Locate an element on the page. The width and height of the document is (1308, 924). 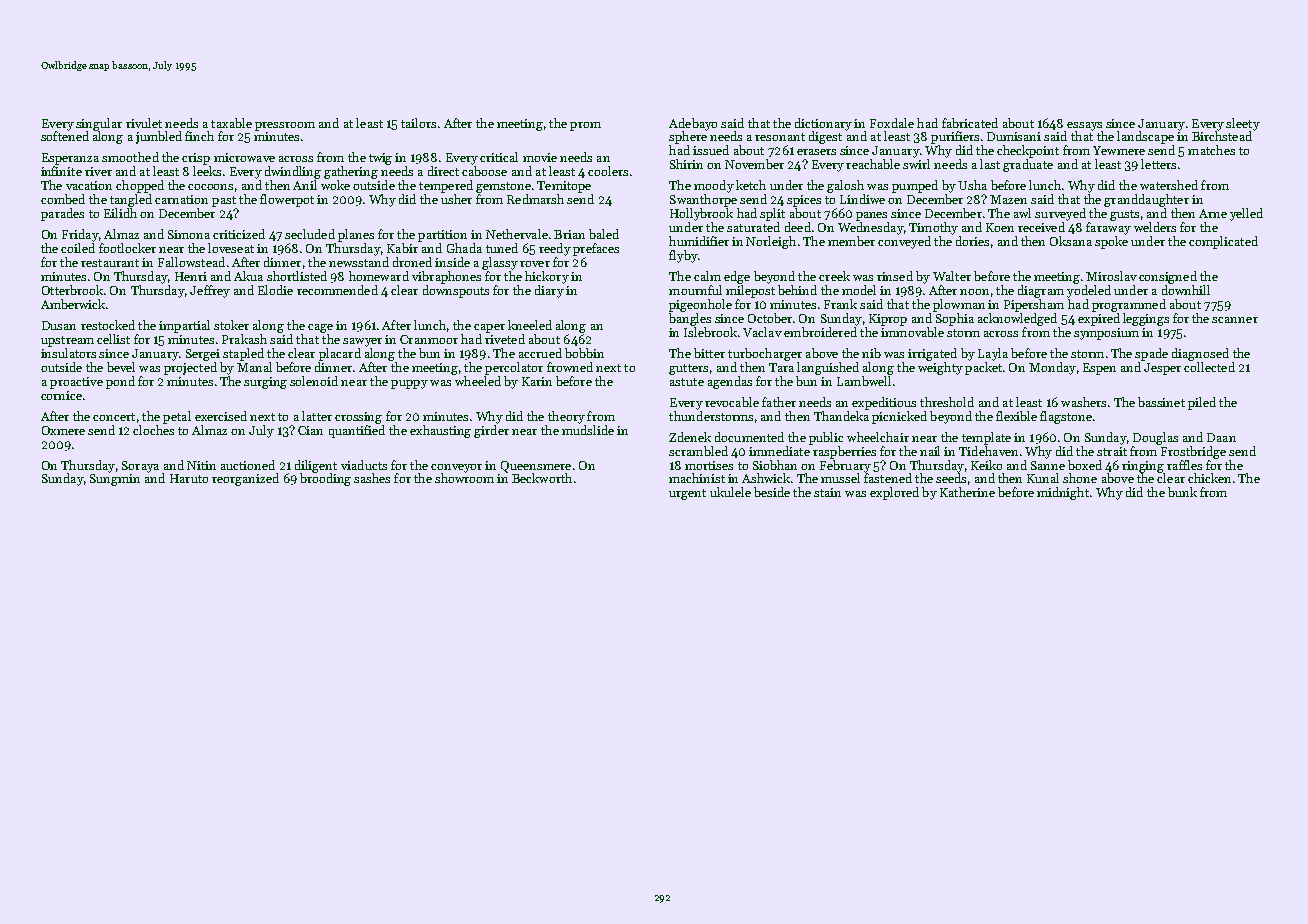
November is located at coordinates (754, 164).
